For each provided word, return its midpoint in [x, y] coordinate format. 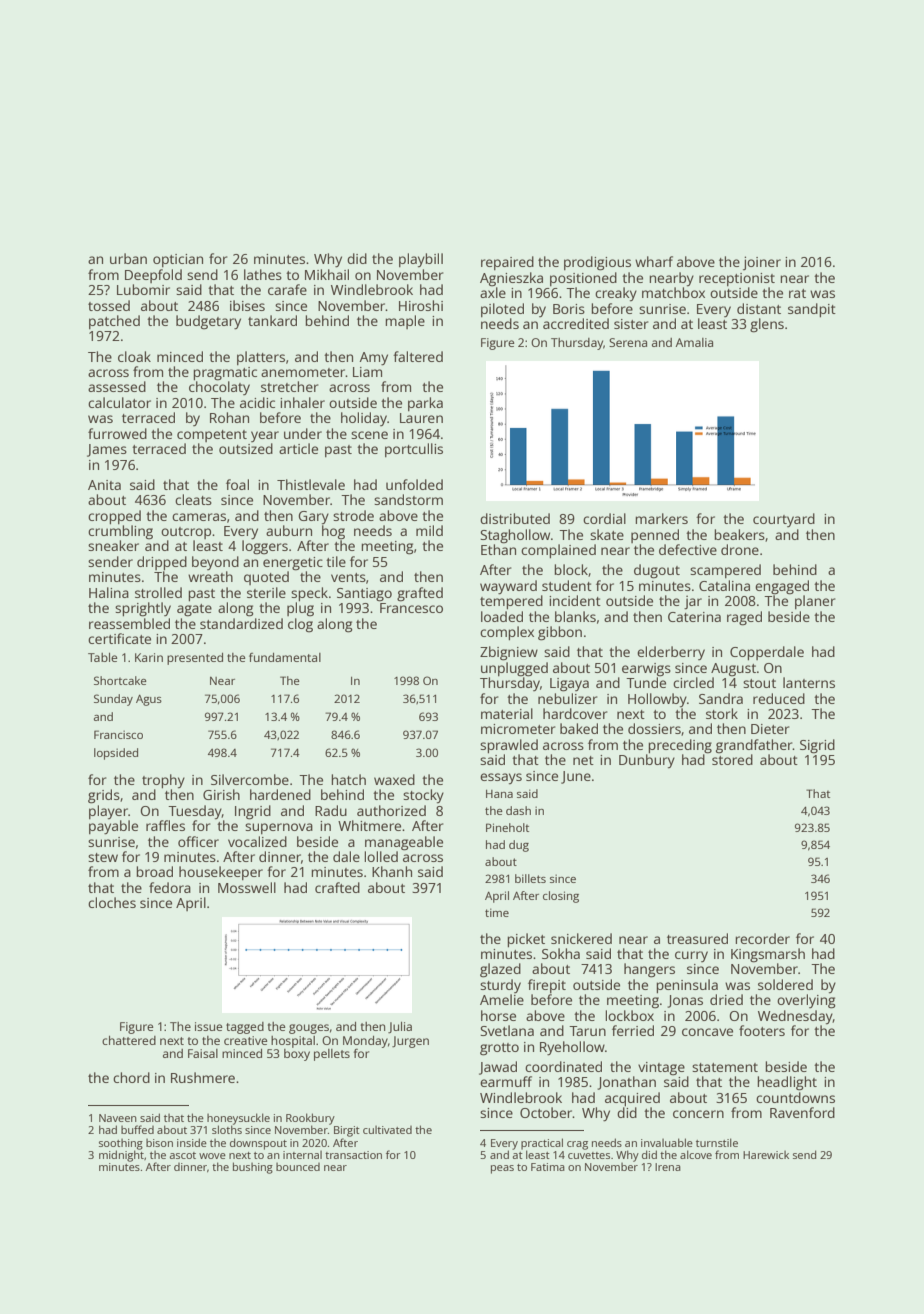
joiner [762, 263]
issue [208, 1026]
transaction [353, 1155]
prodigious [597, 263]
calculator [119, 402]
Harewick [766, 1155]
